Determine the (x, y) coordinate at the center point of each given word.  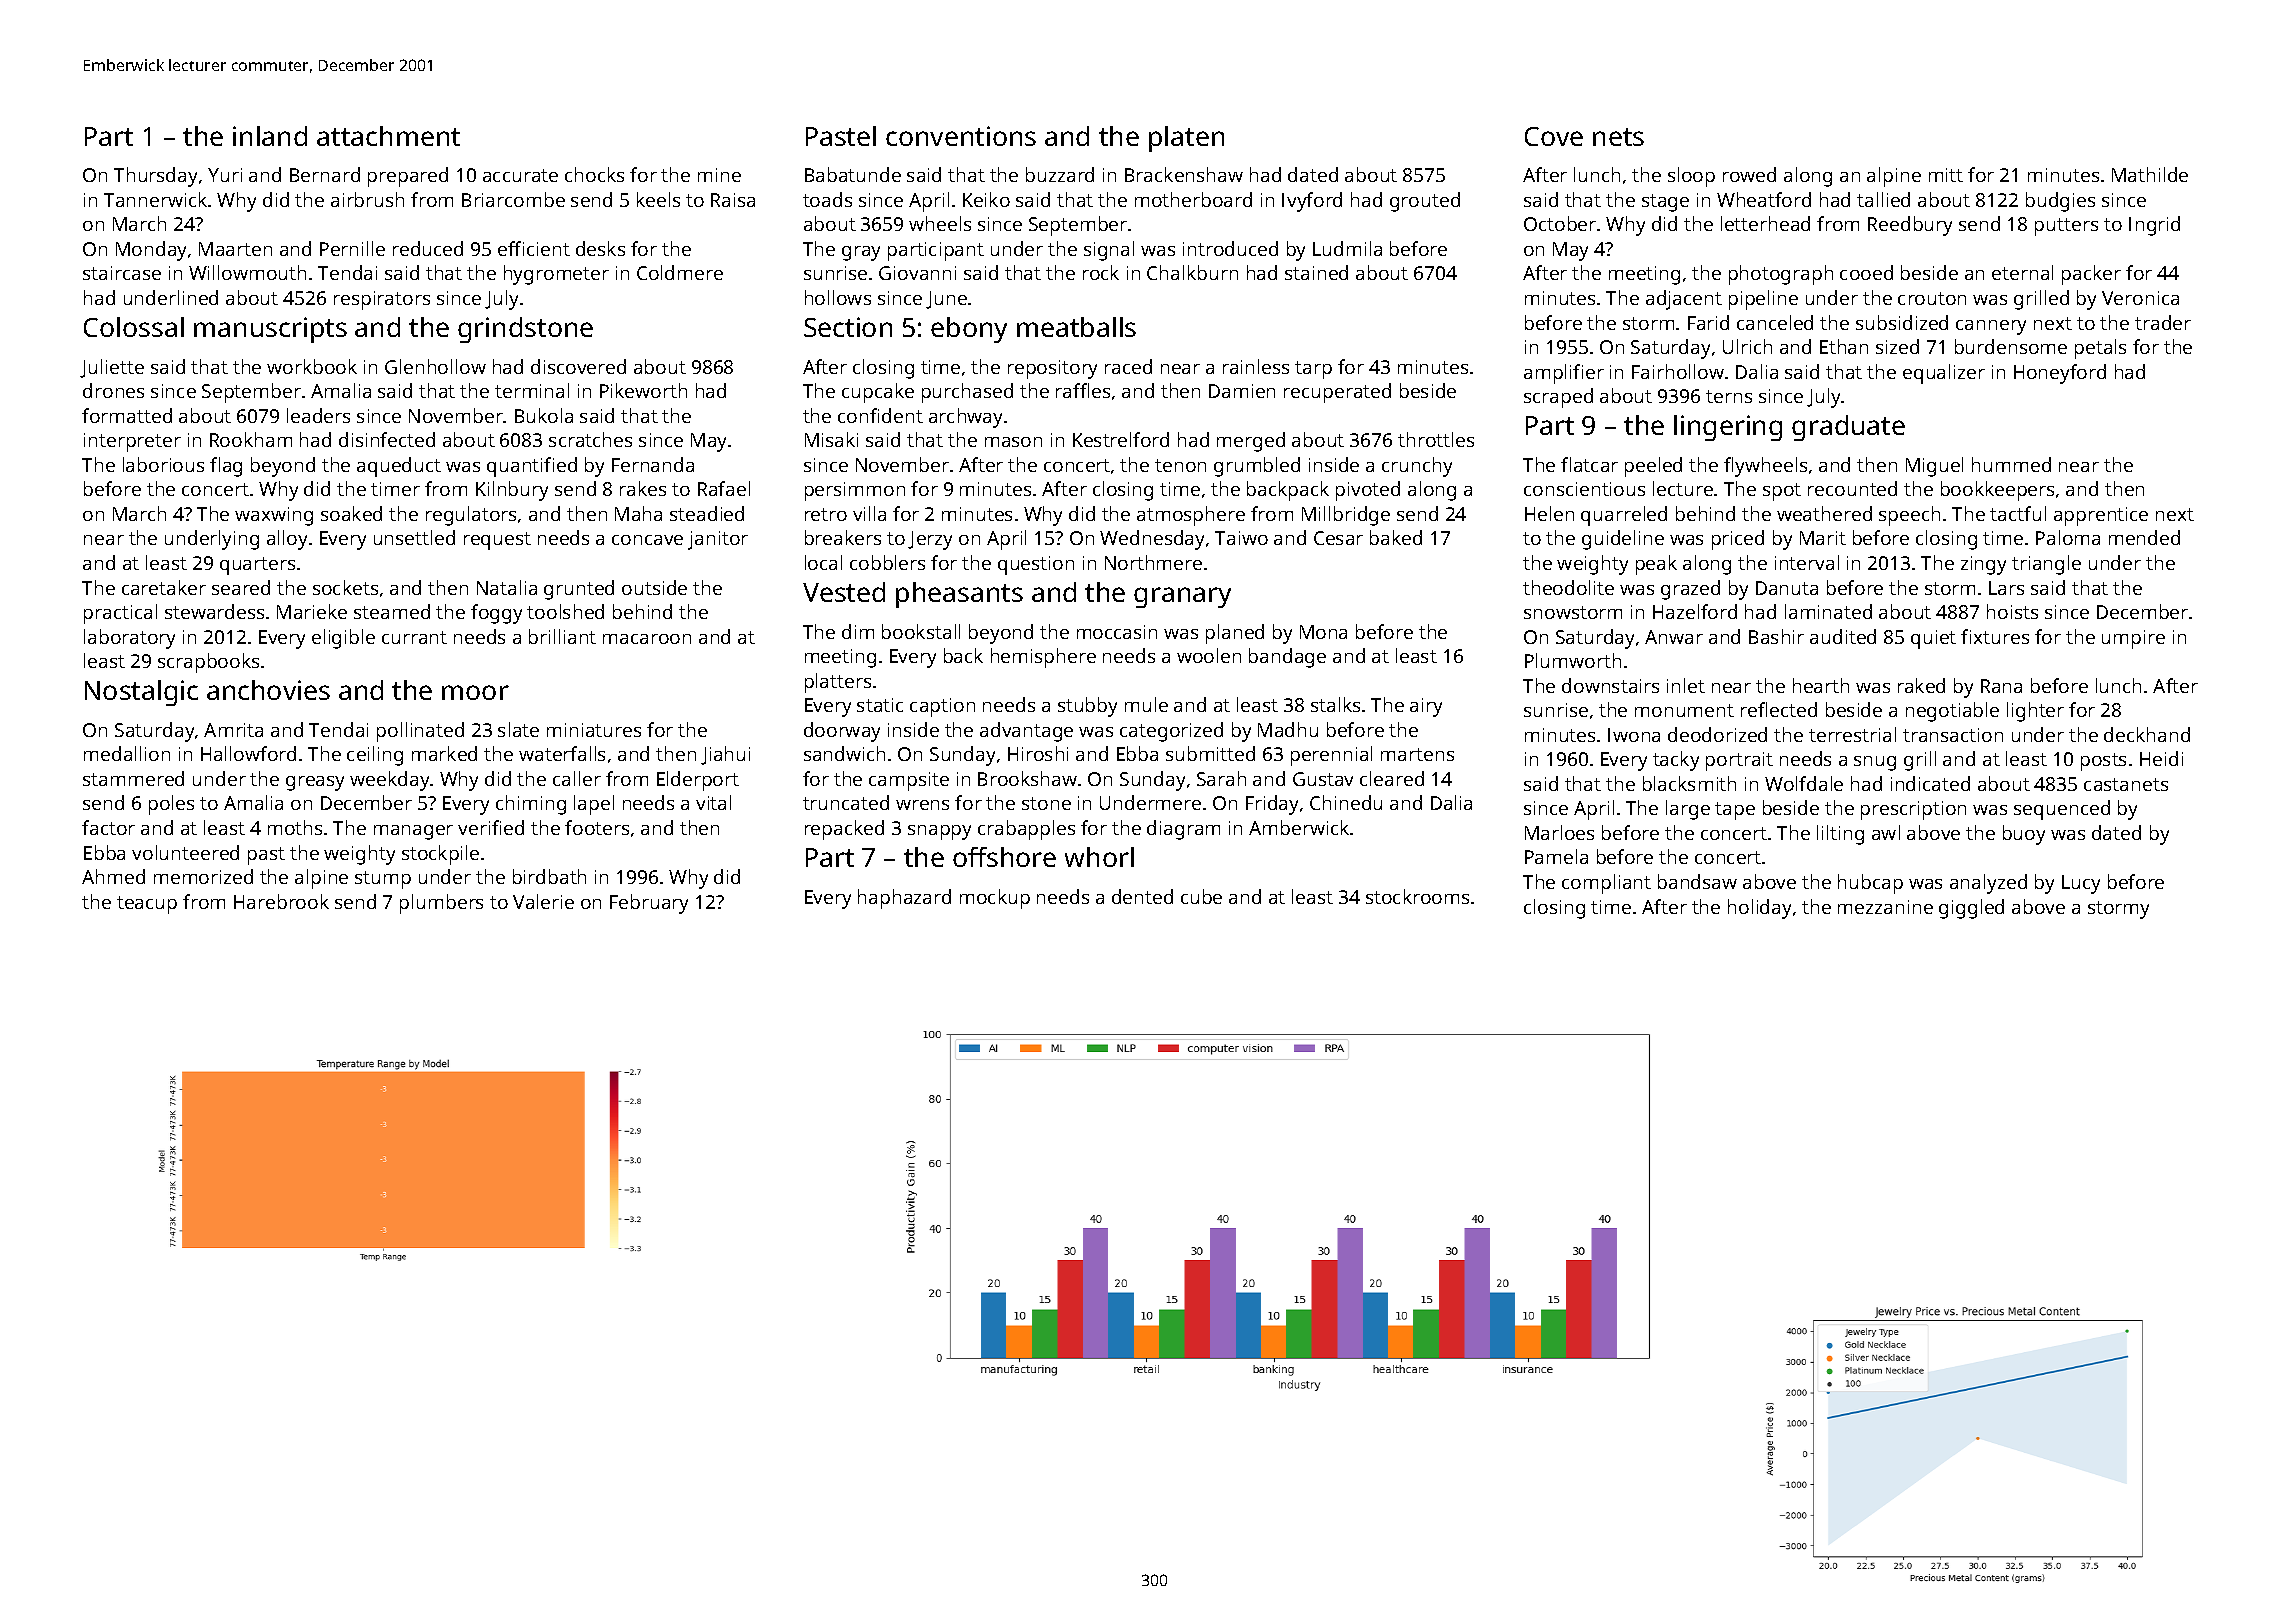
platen (1186, 139)
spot (1782, 492)
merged (1251, 442)
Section (848, 327)
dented (1142, 896)
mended (2144, 537)
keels (658, 199)
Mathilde (2150, 174)
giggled (1971, 909)
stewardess (214, 611)
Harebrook (281, 901)
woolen (1209, 655)
